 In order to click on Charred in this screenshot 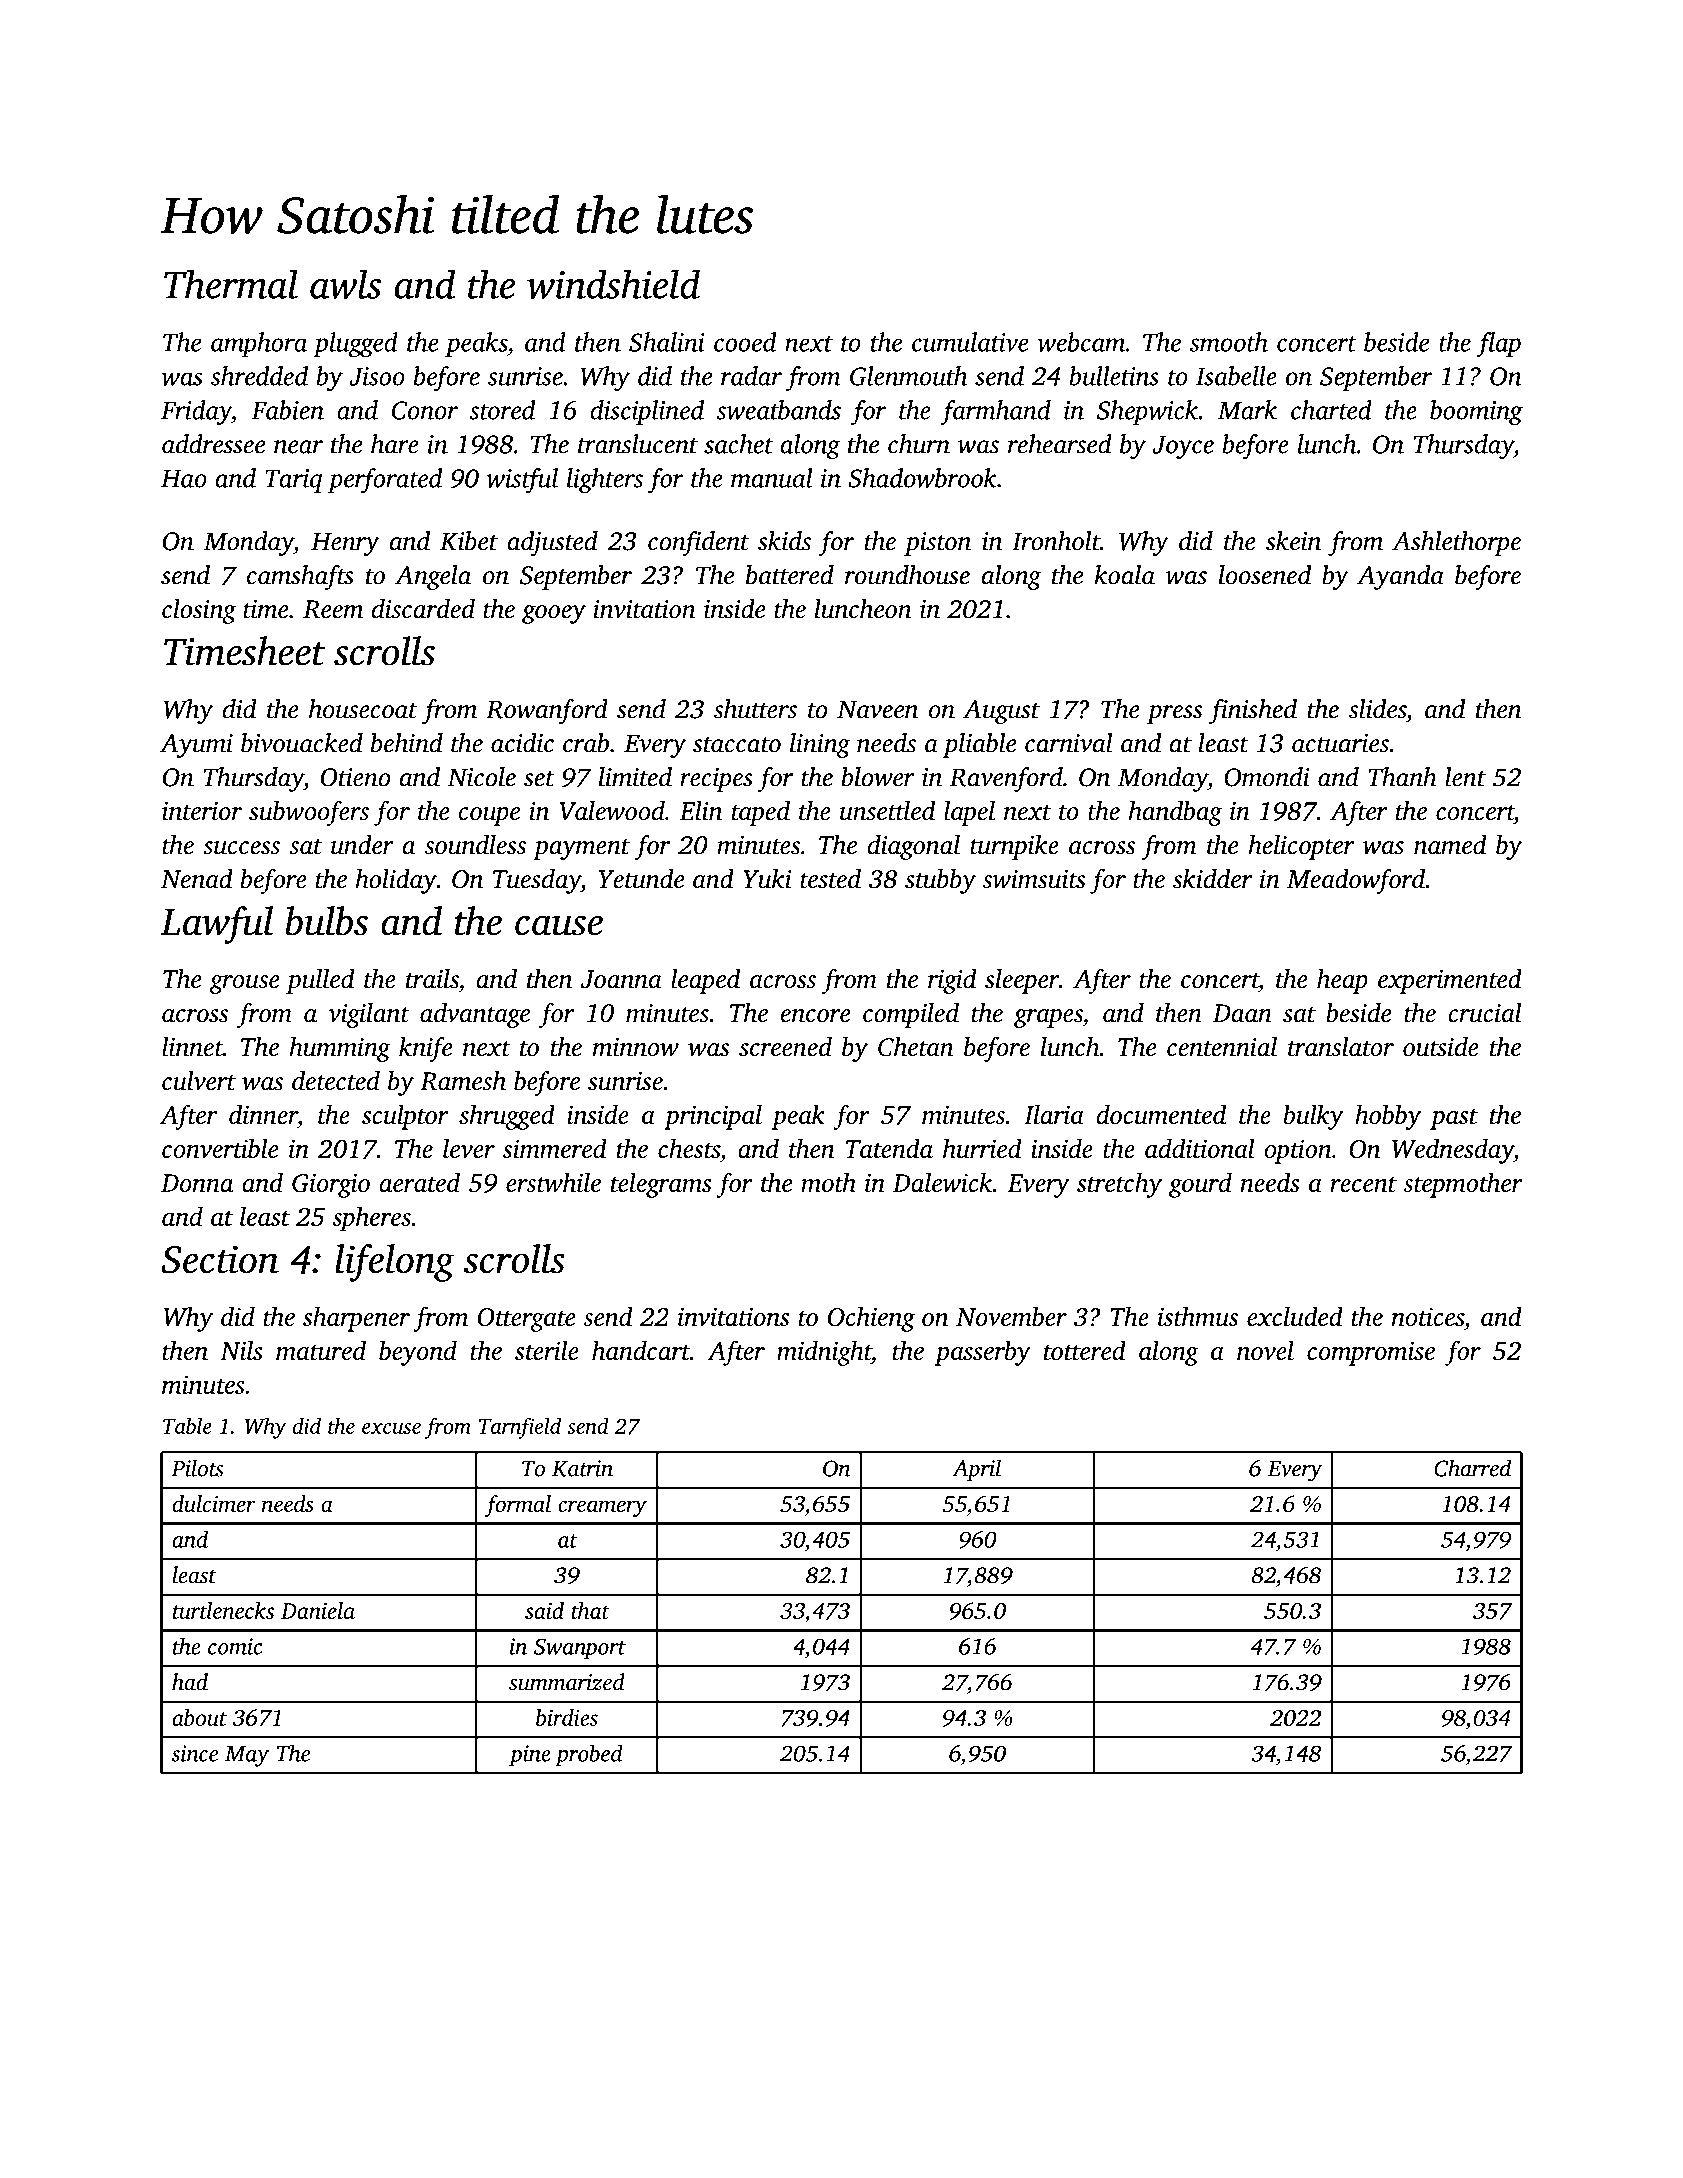, I will do `click(1472, 1468)`.
